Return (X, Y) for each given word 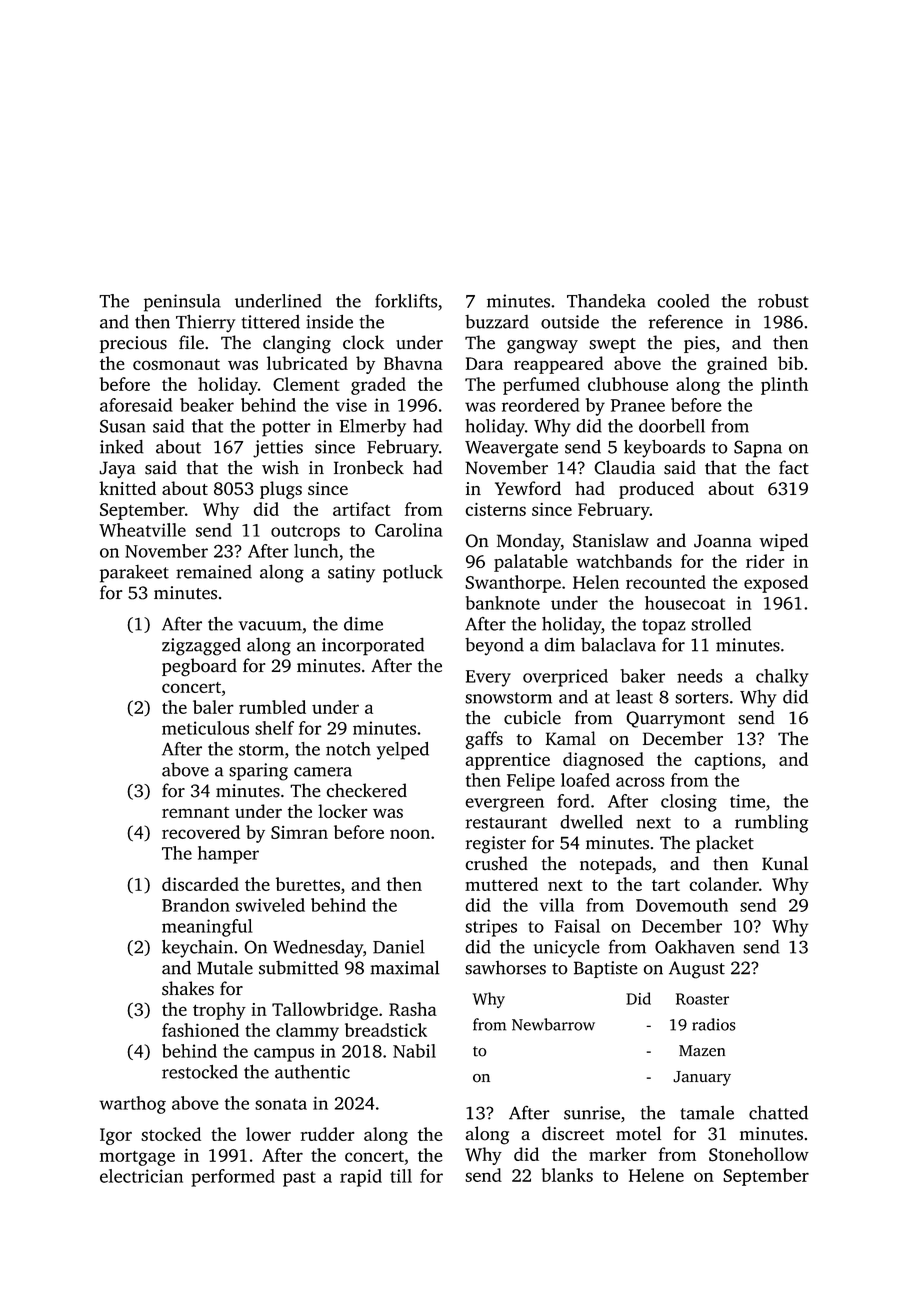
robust (783, 301)
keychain (197, 949)
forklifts (406, 301)
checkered (366, 790)
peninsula (182, 303)
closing (689, 803)
